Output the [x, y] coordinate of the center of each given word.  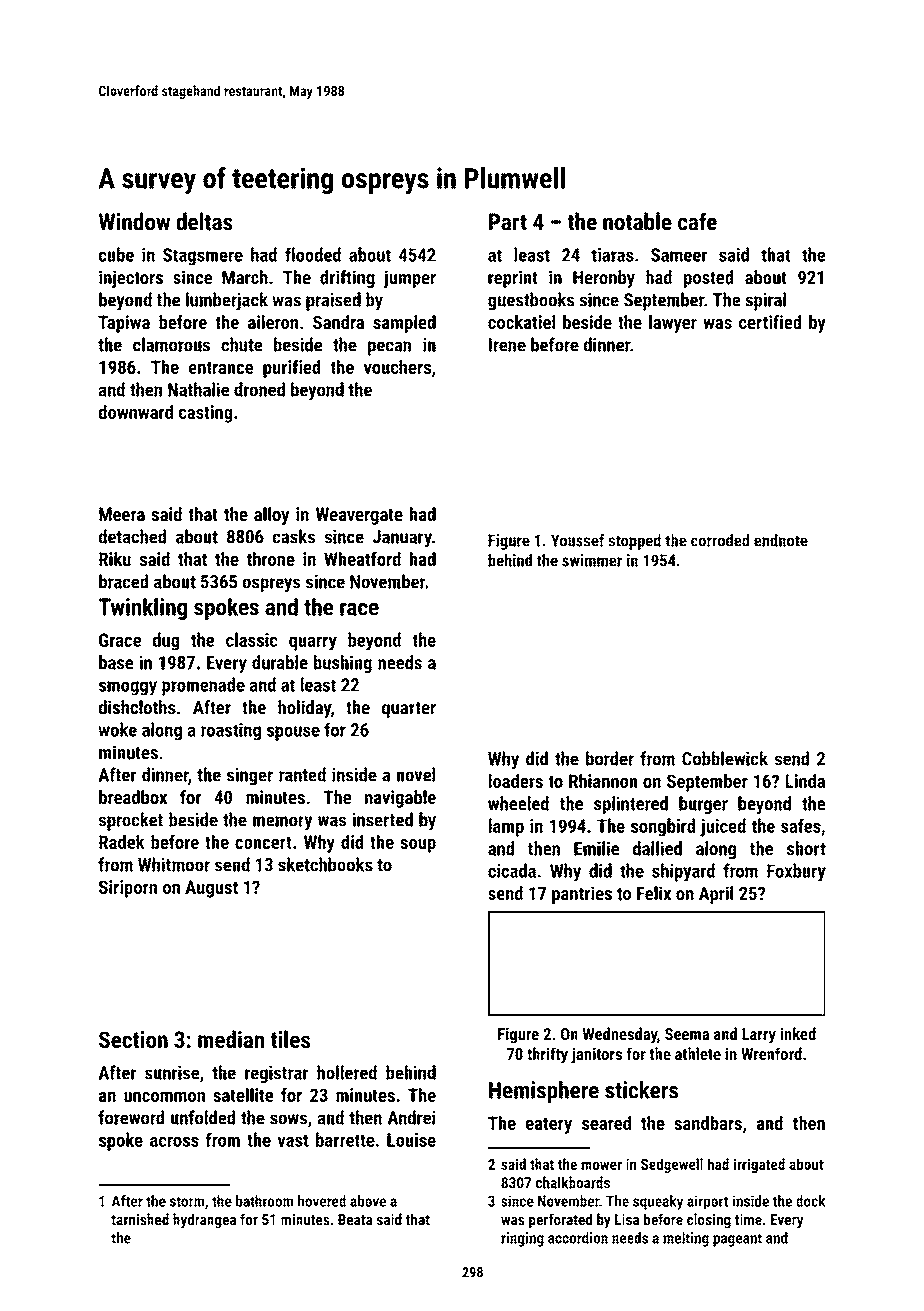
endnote [781, 540]
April [716, 895]
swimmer [592, 560]
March [245, 277]
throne [270, 559]
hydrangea [204, 1221]
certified [770, 322]
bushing [343, 664]
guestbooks [531, 301]
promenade [203, 686]
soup [418, 846]
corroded [720, 540]
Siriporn [128, 889]
